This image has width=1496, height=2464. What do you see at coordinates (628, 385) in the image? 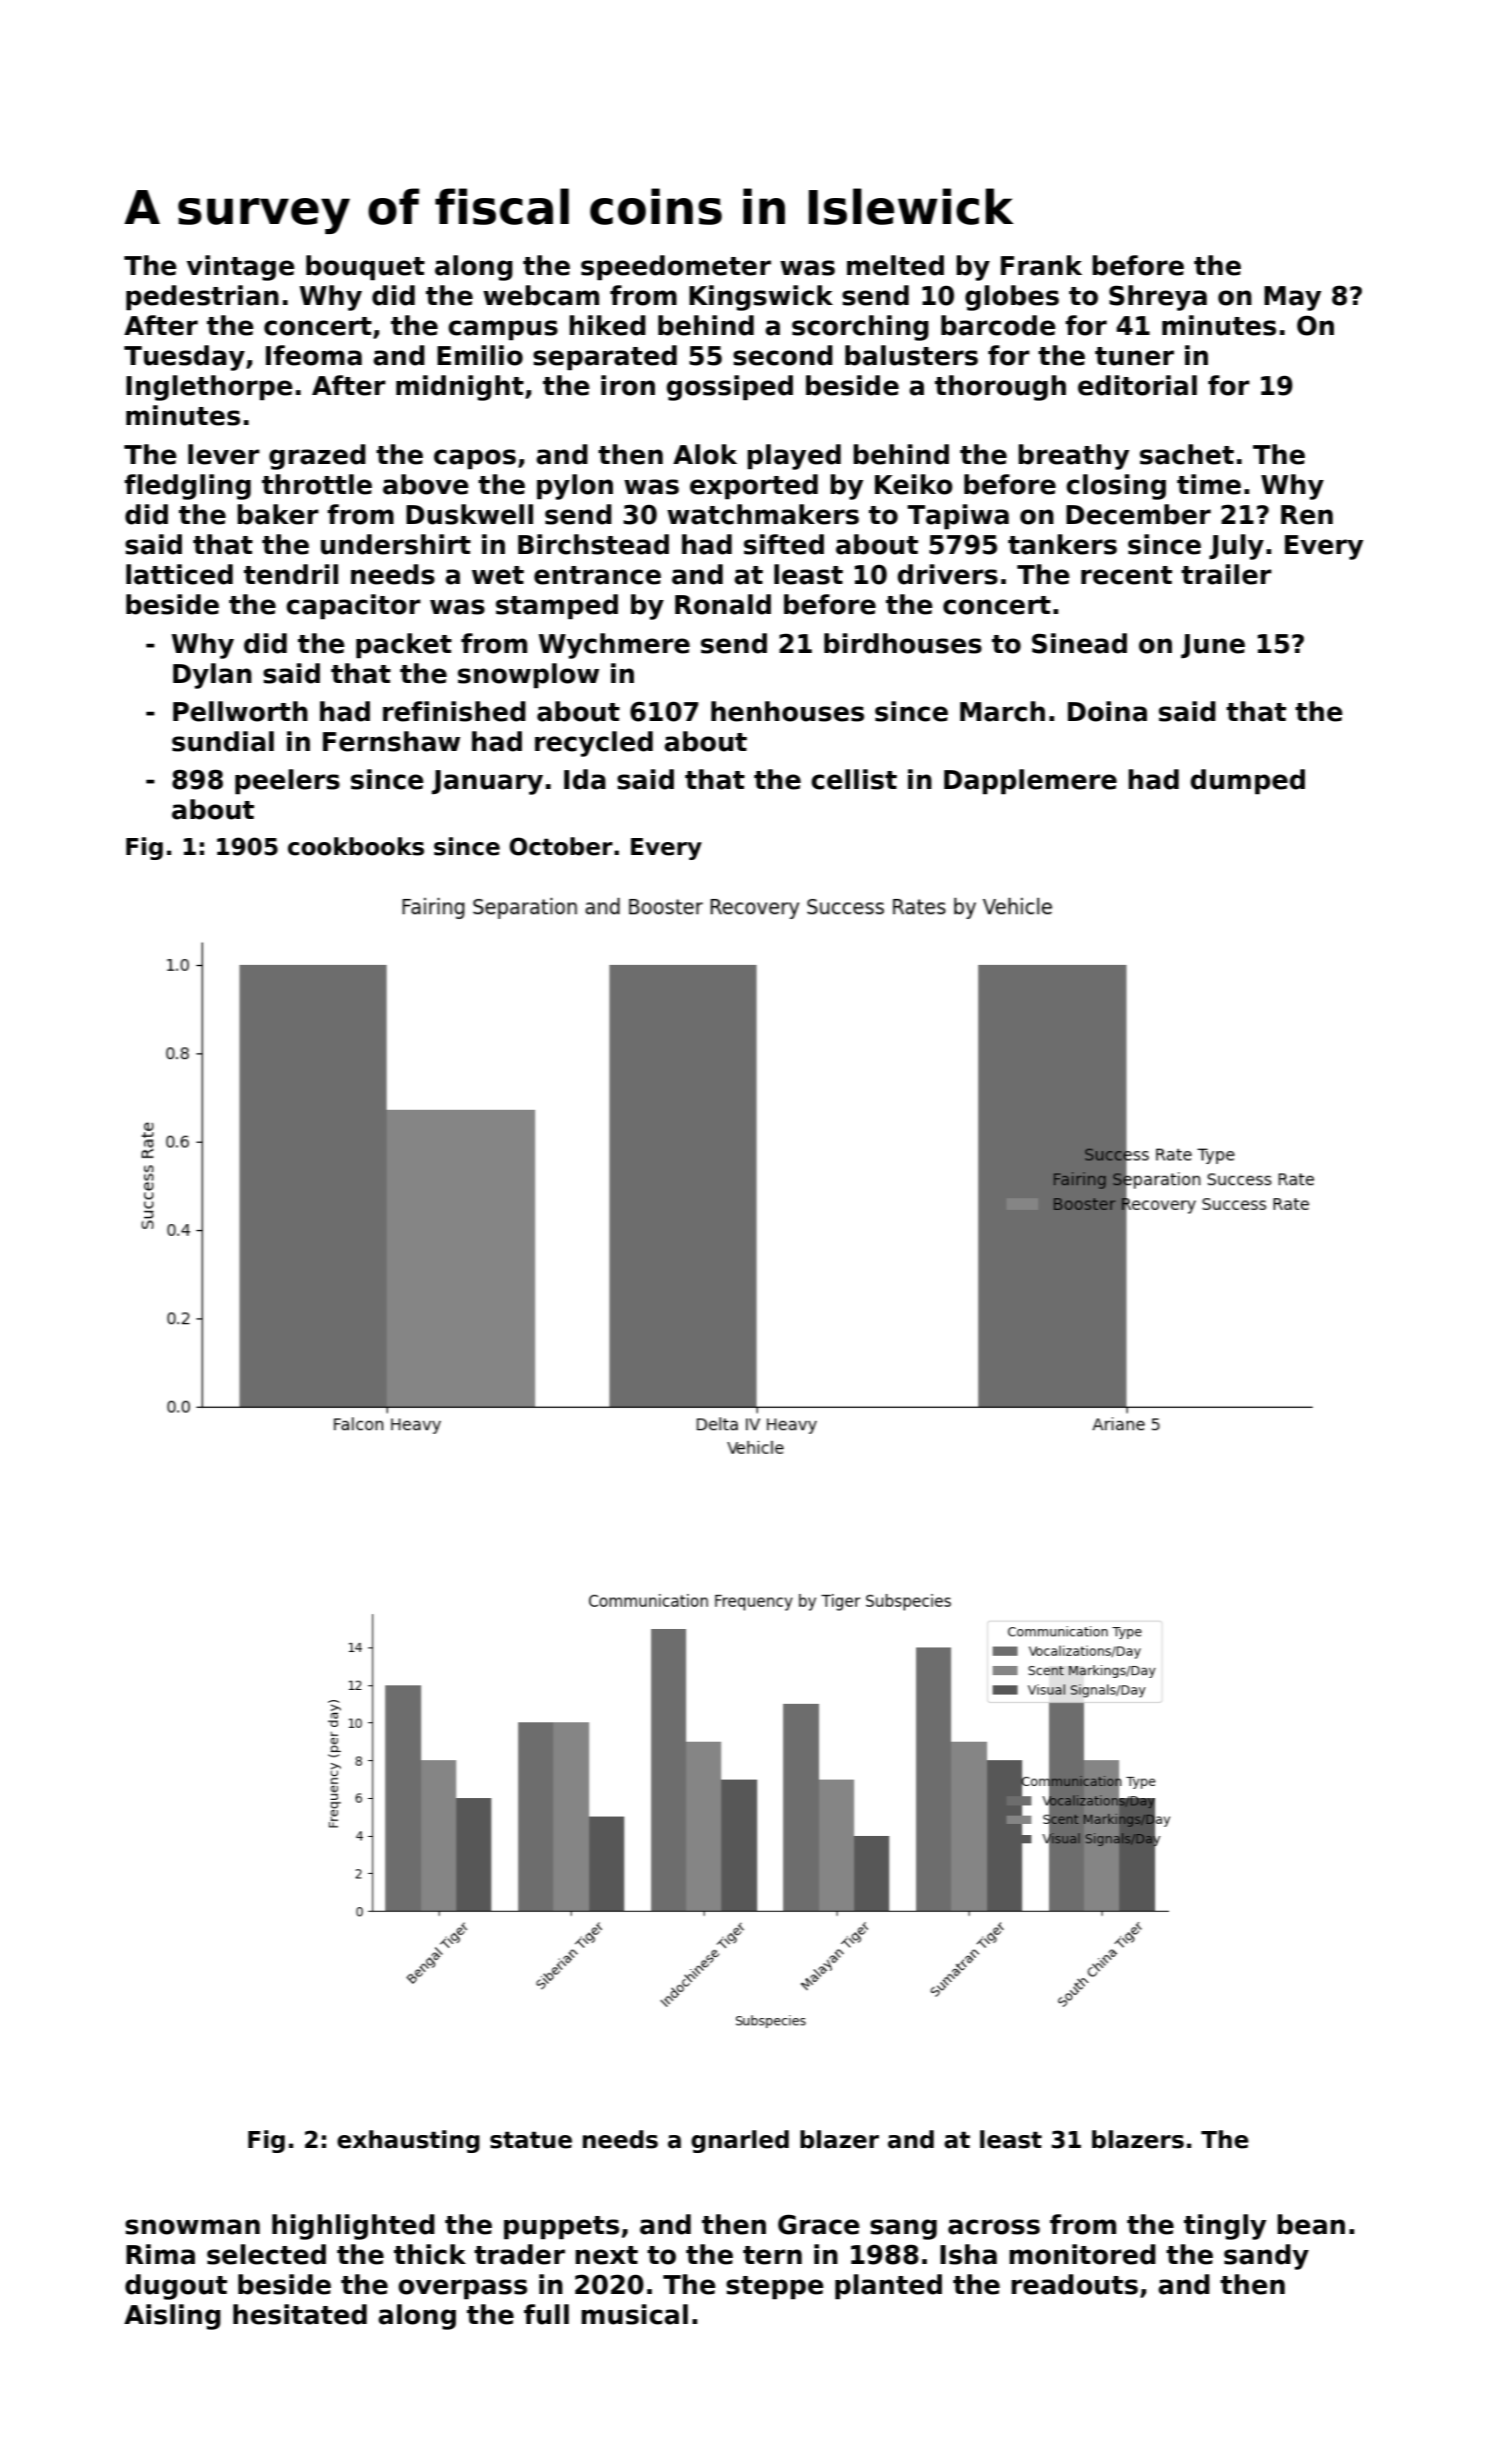
I see `iron` at bounding box center [628, 385].
